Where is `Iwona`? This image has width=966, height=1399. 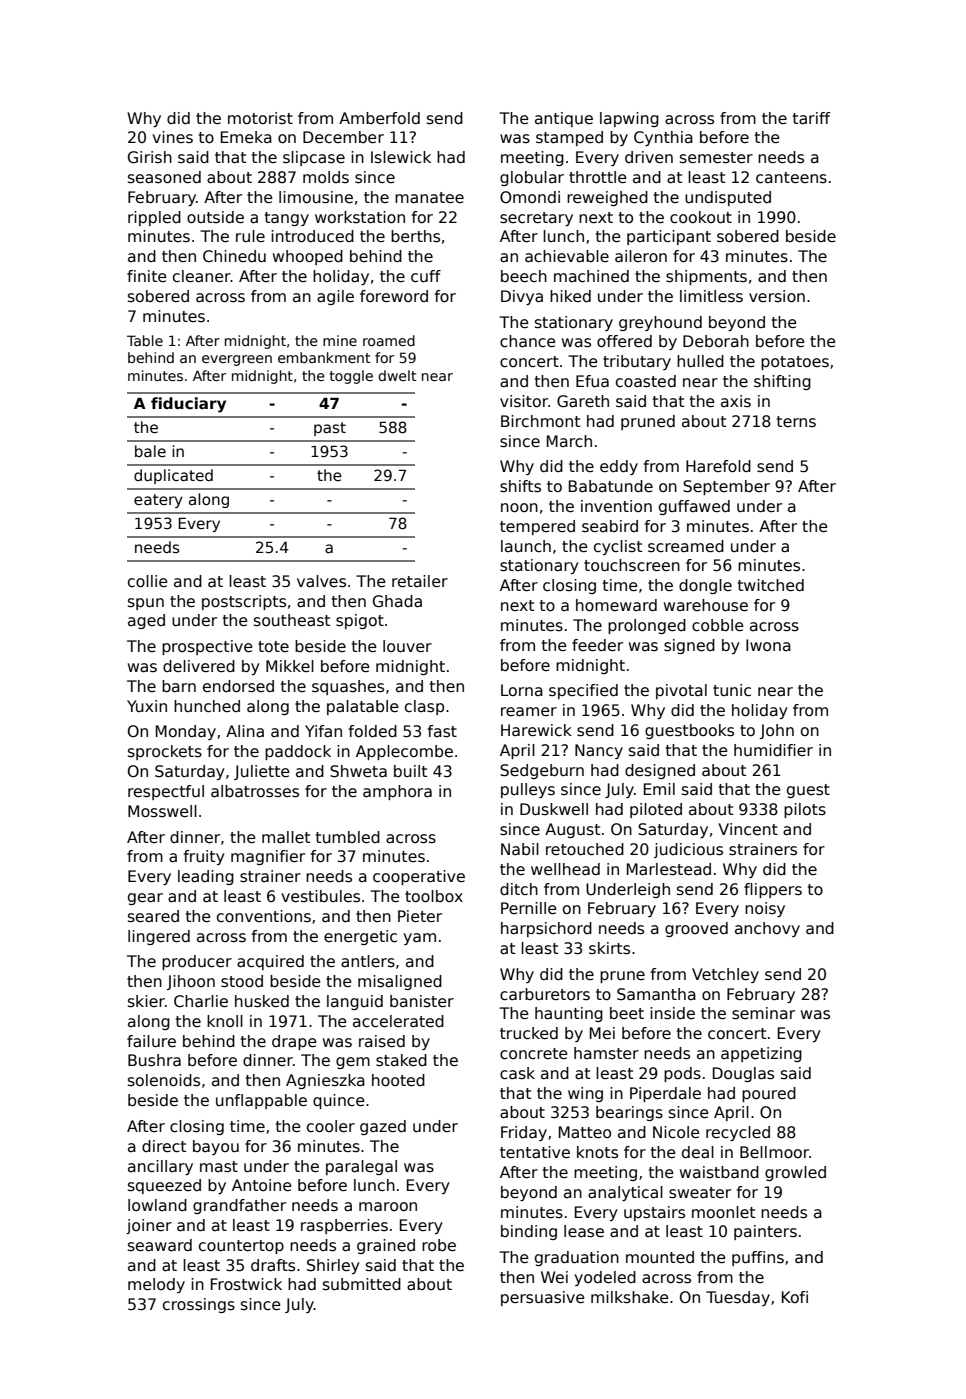
Iwona is located at coordinates (768, 645).
